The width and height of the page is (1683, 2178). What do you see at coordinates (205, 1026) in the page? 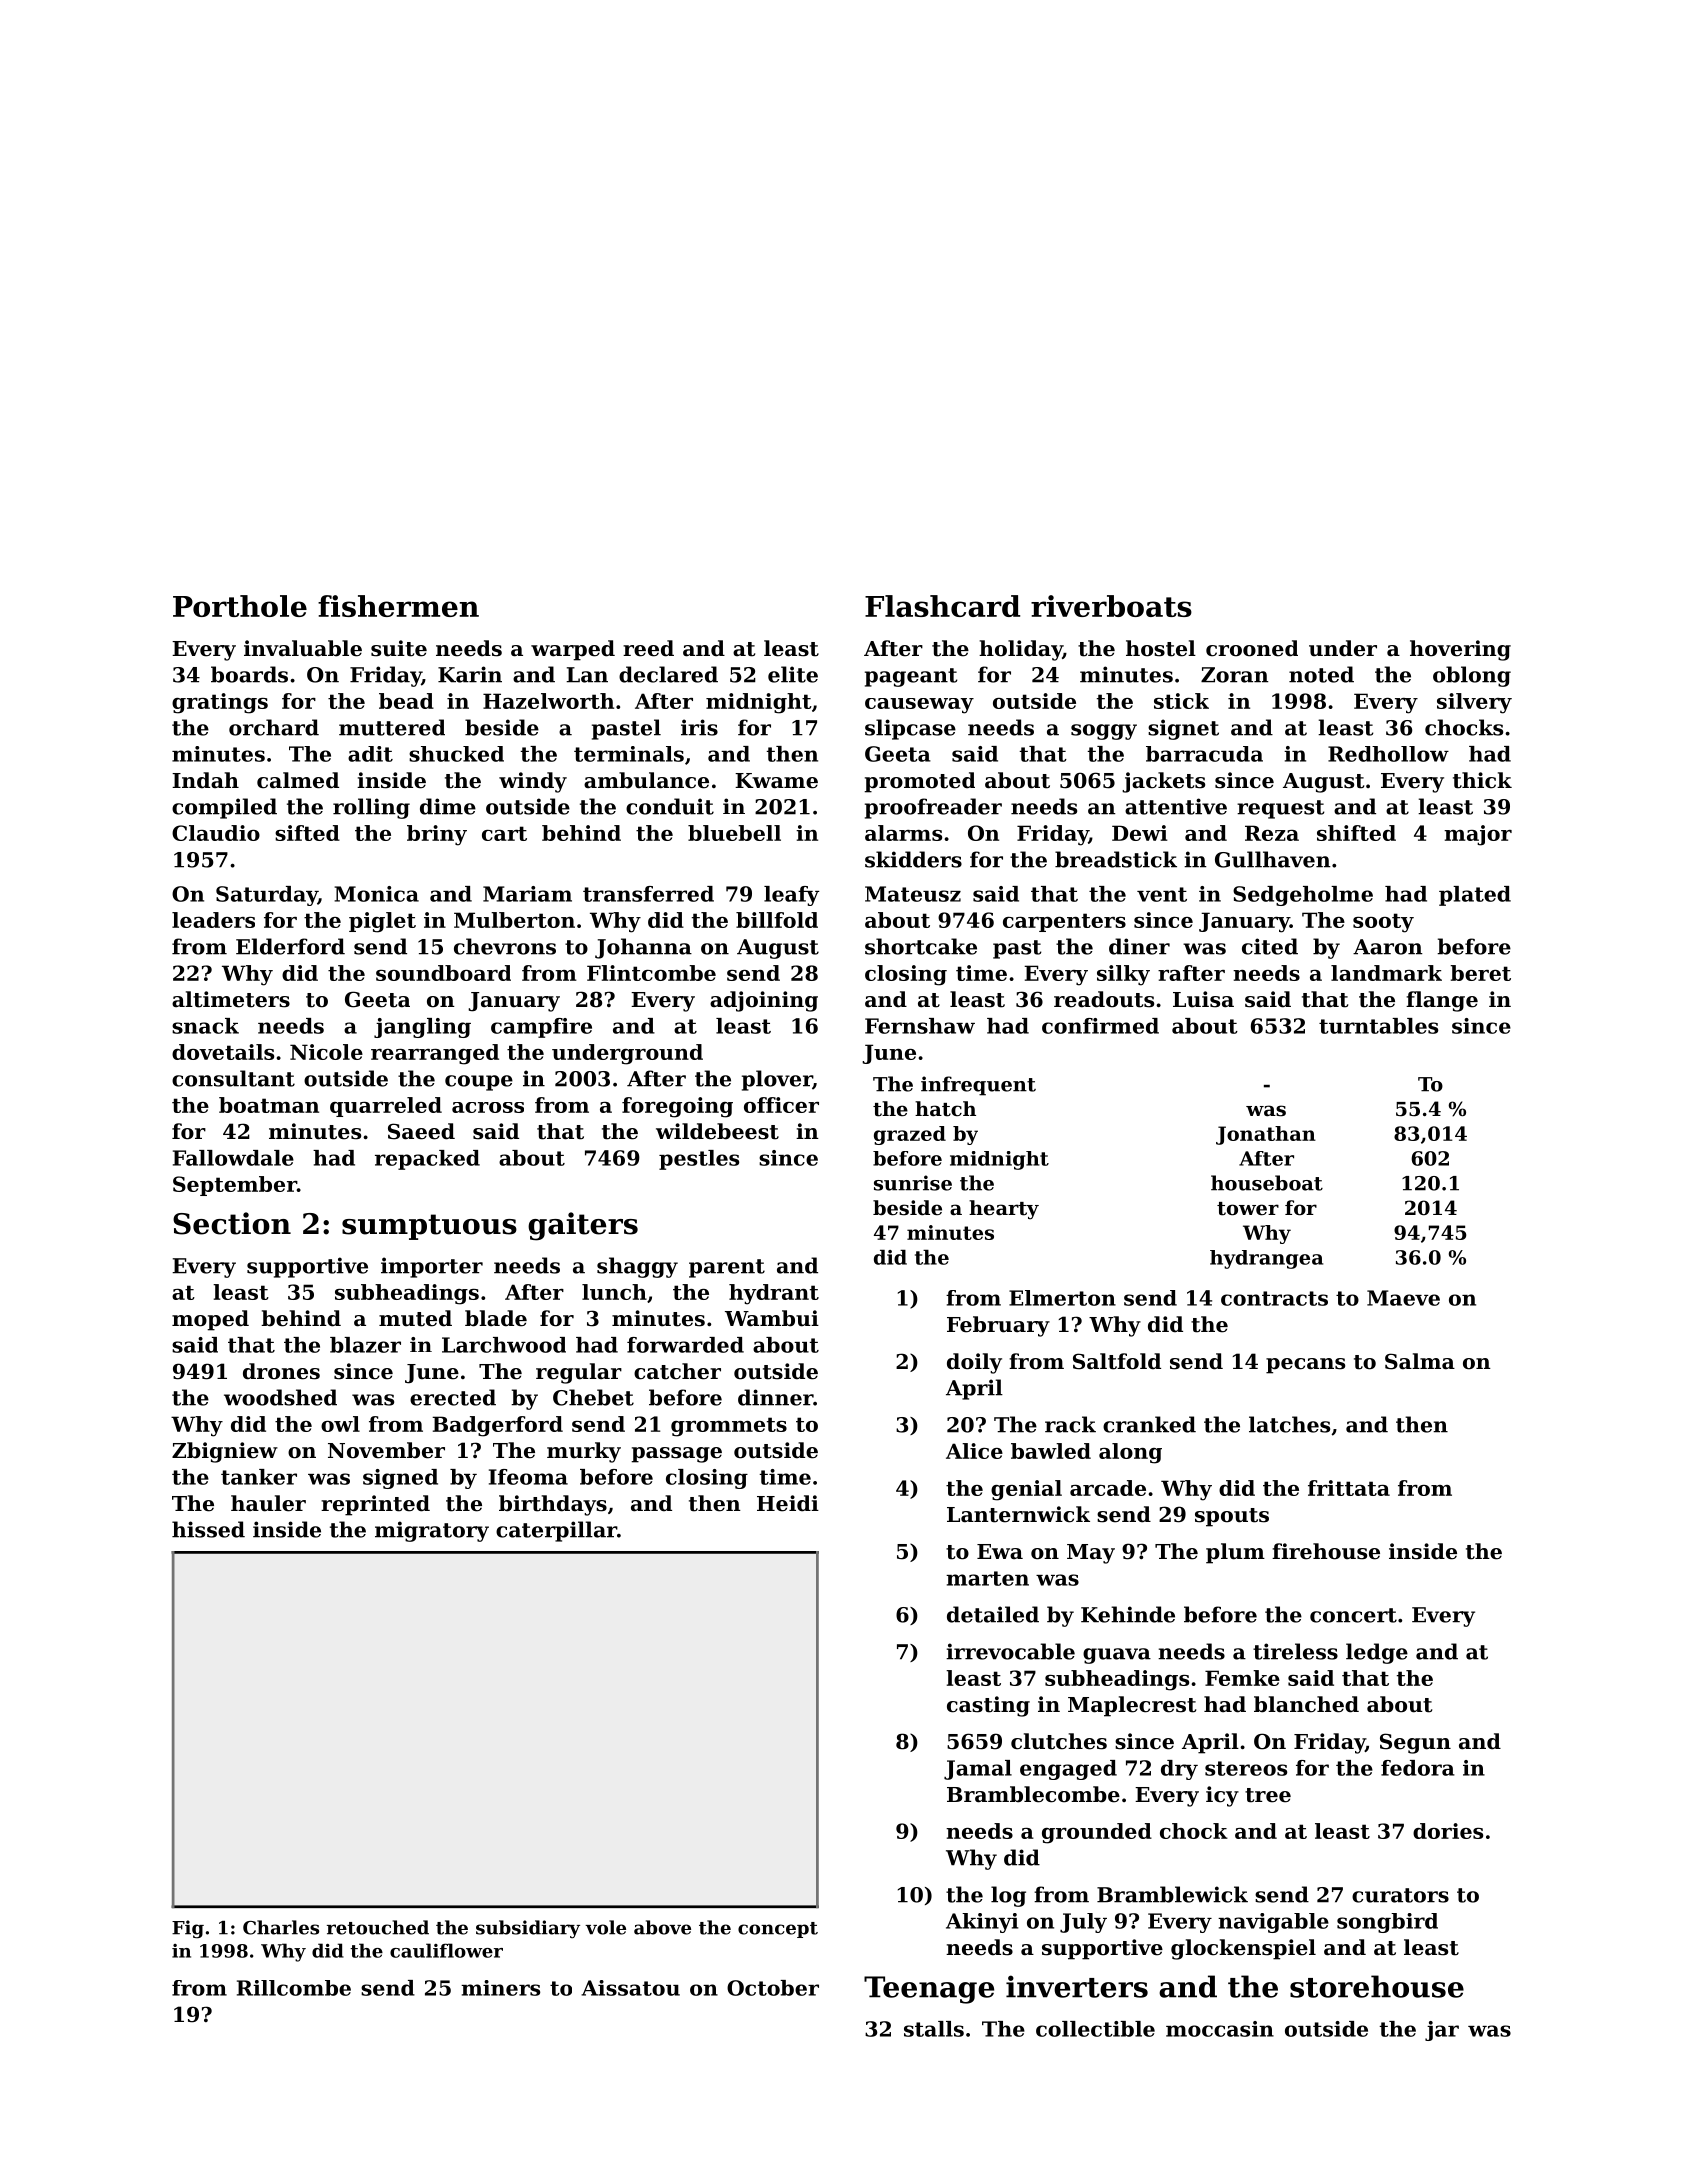
I see `snack` at bounding box center [205, 1026].
